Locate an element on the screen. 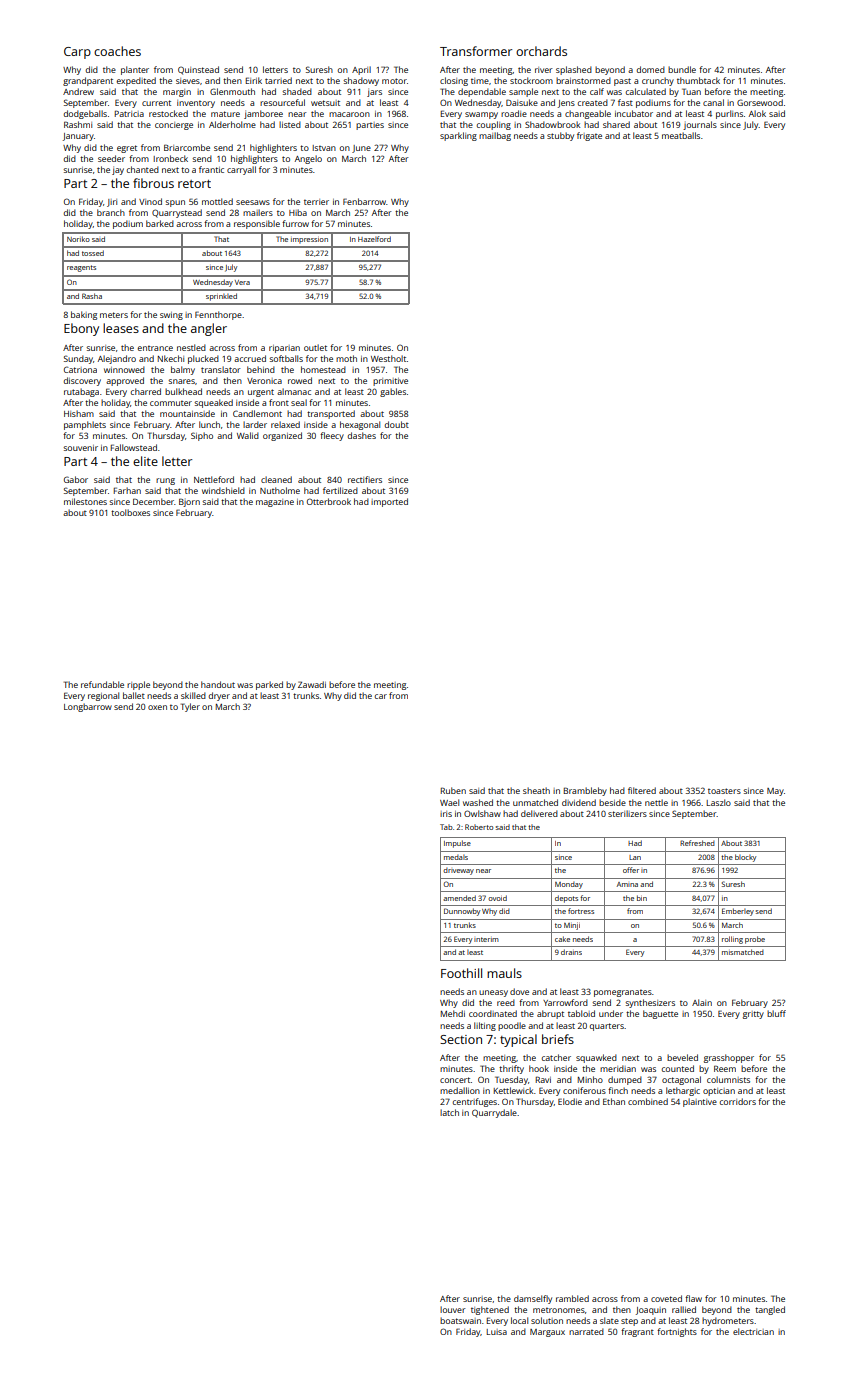 This screenshot has height=1400, width=849. Carp is located at coordinates (77, 53).
